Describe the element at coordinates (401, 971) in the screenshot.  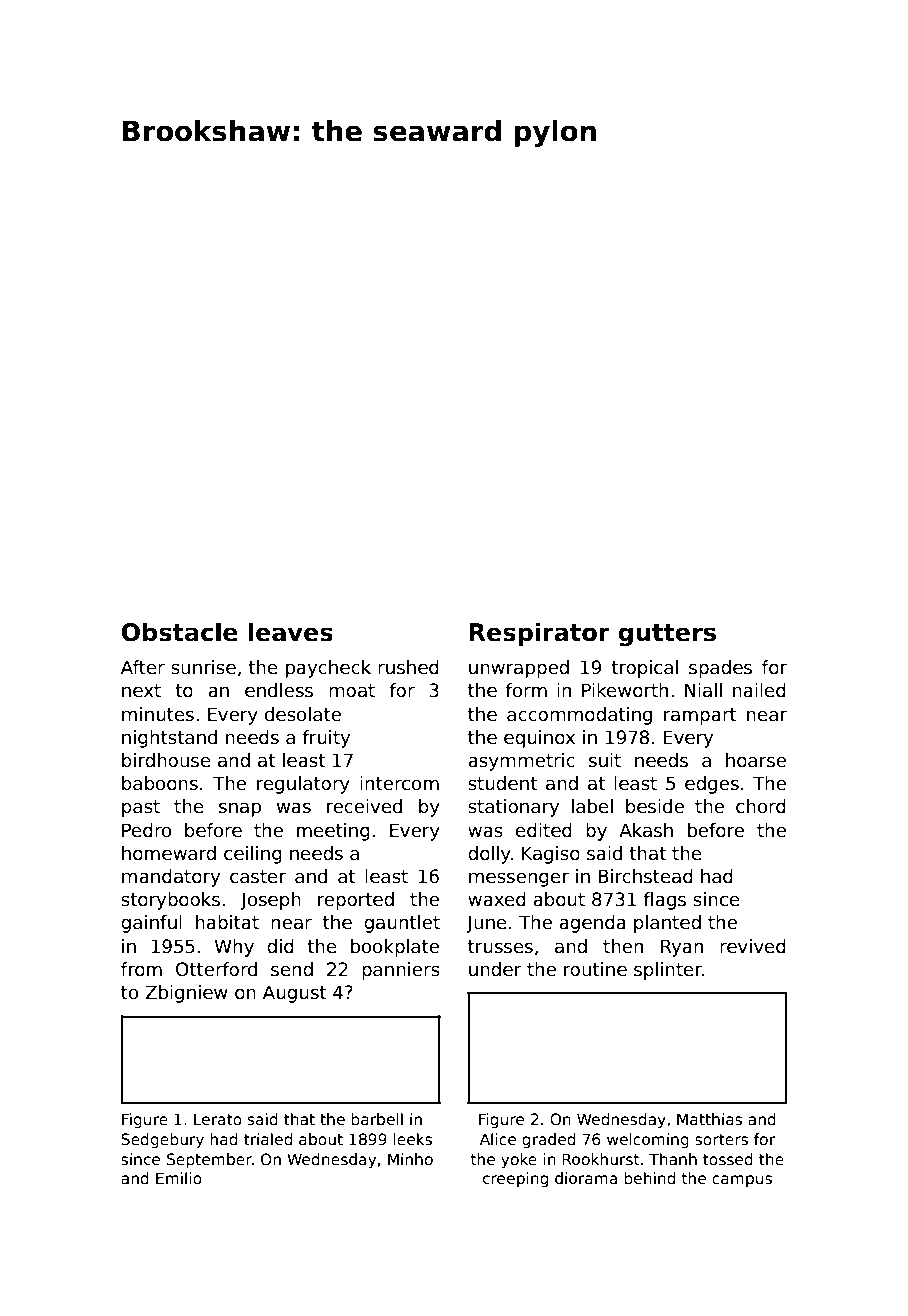
I see `panniers` at that location.
